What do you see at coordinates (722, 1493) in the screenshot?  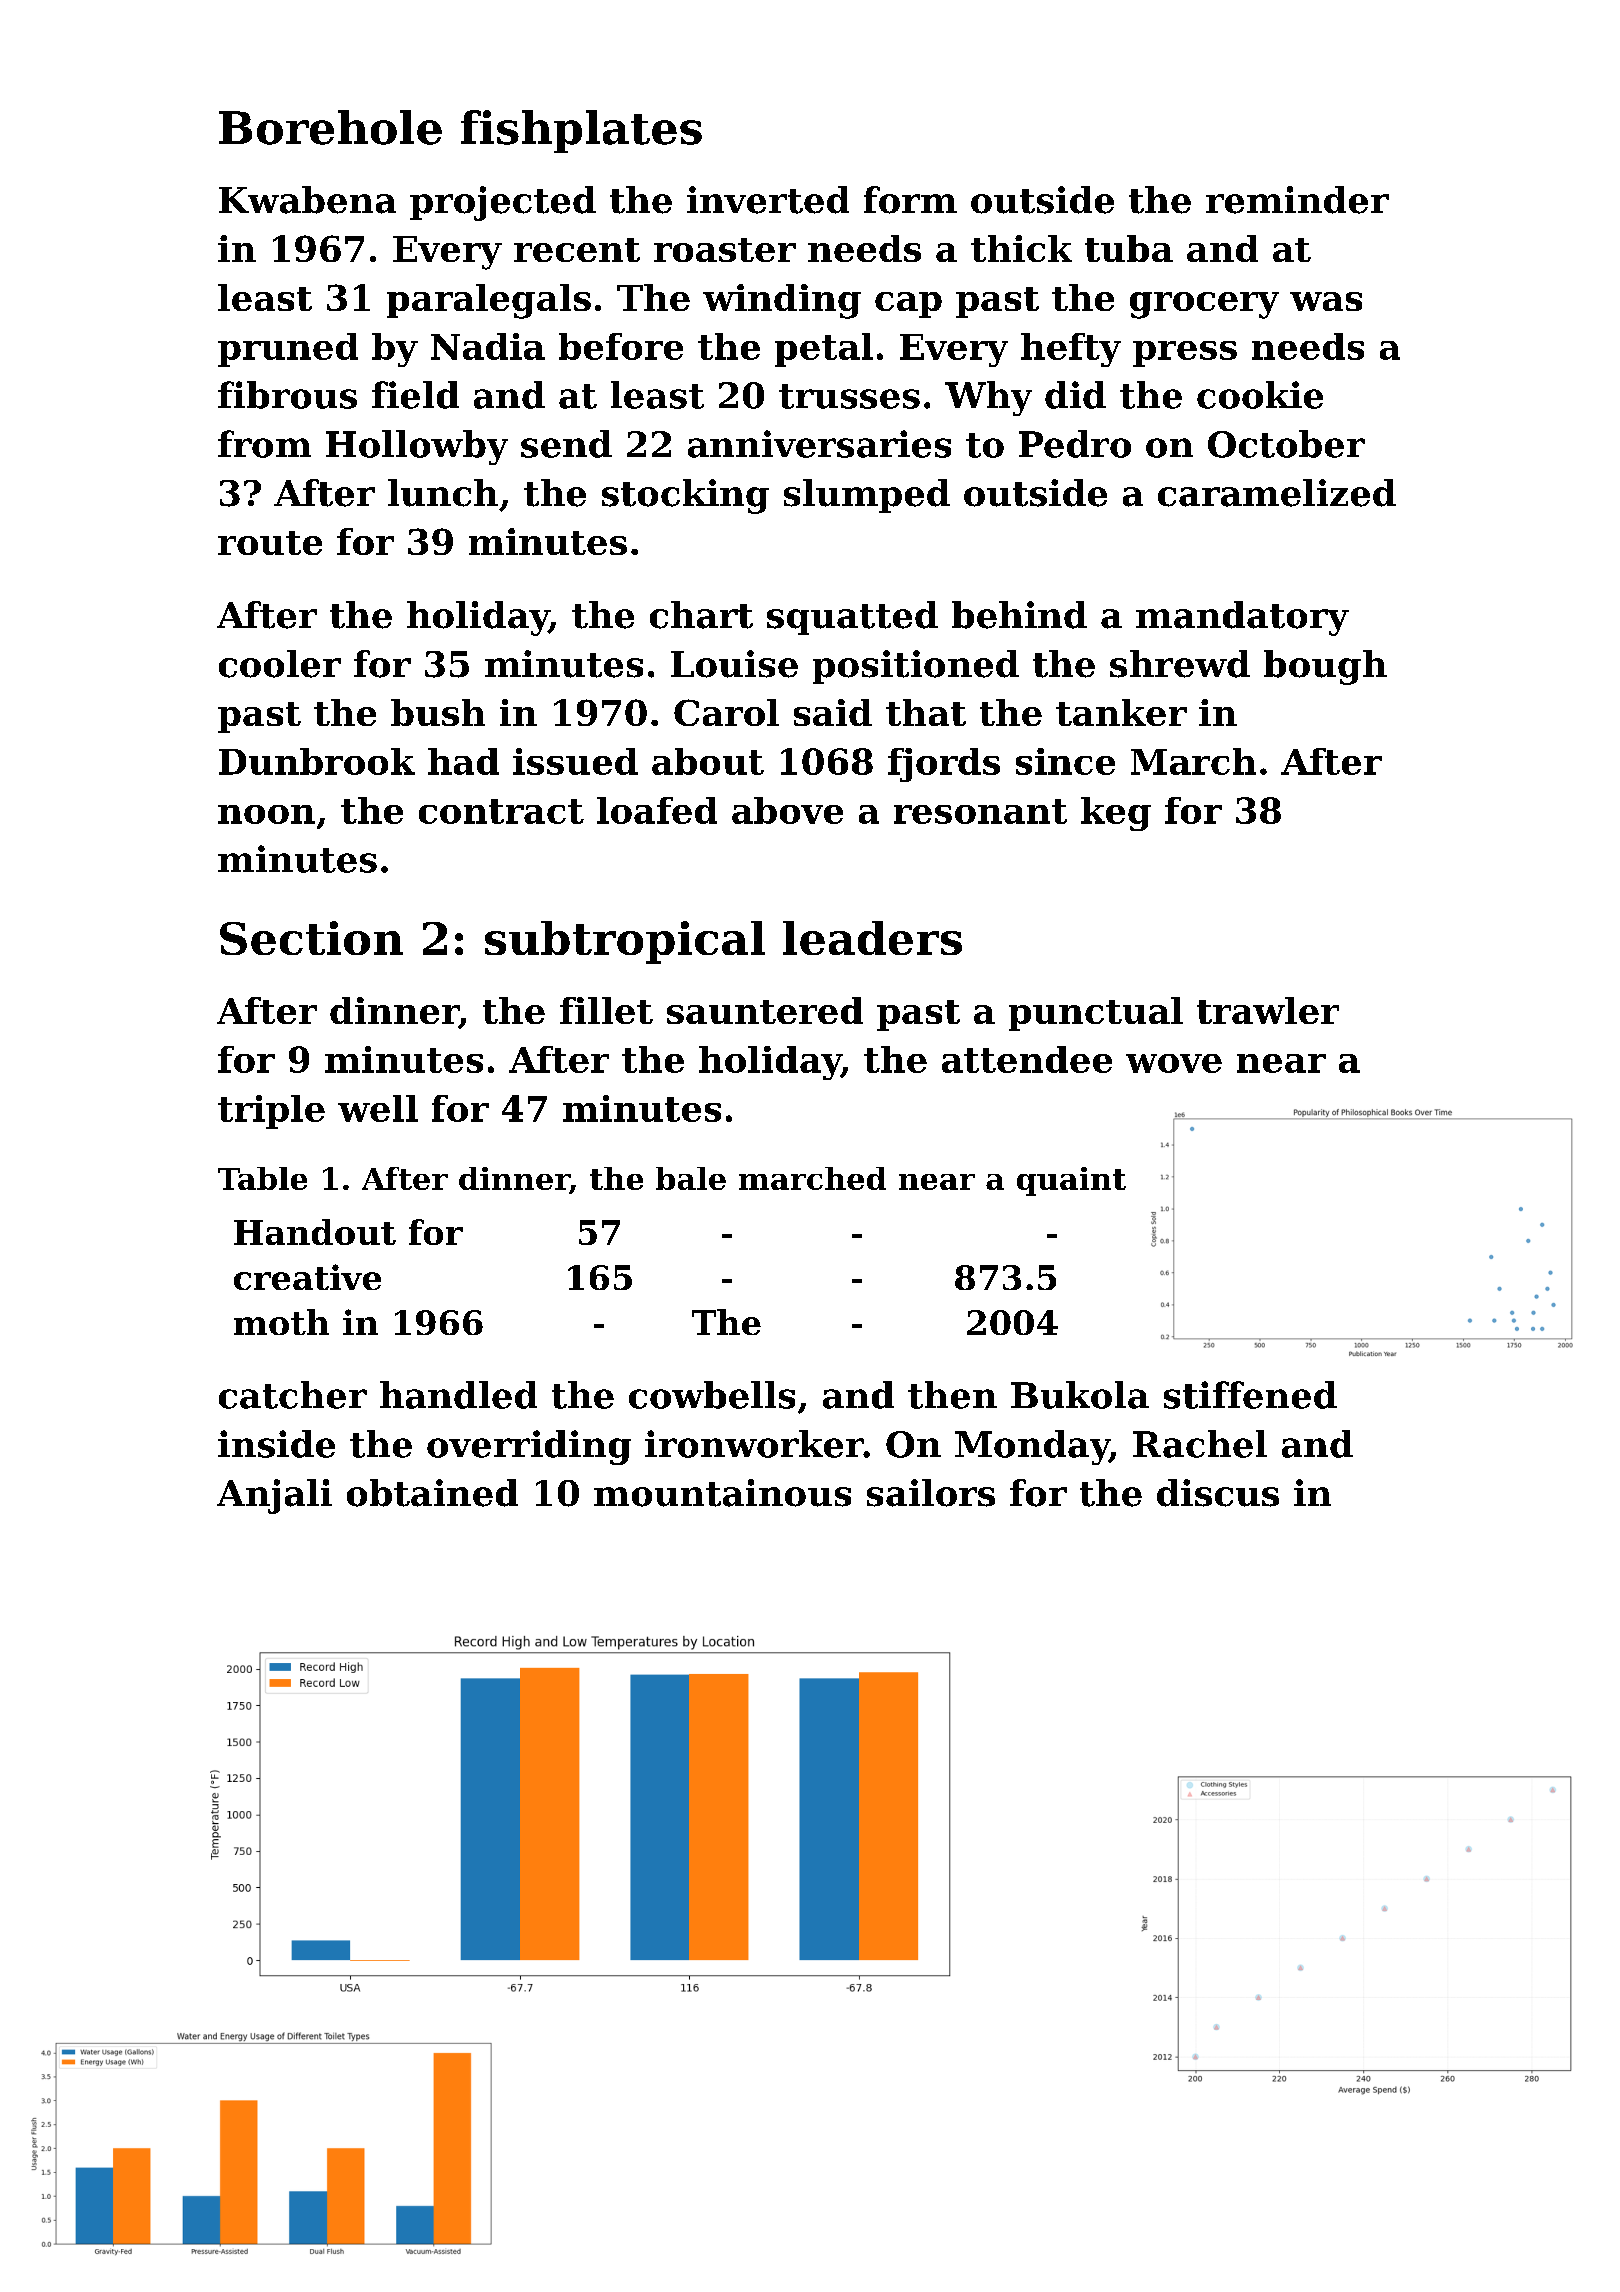 I see `mountainous` at bounding box center [722, 1493].
